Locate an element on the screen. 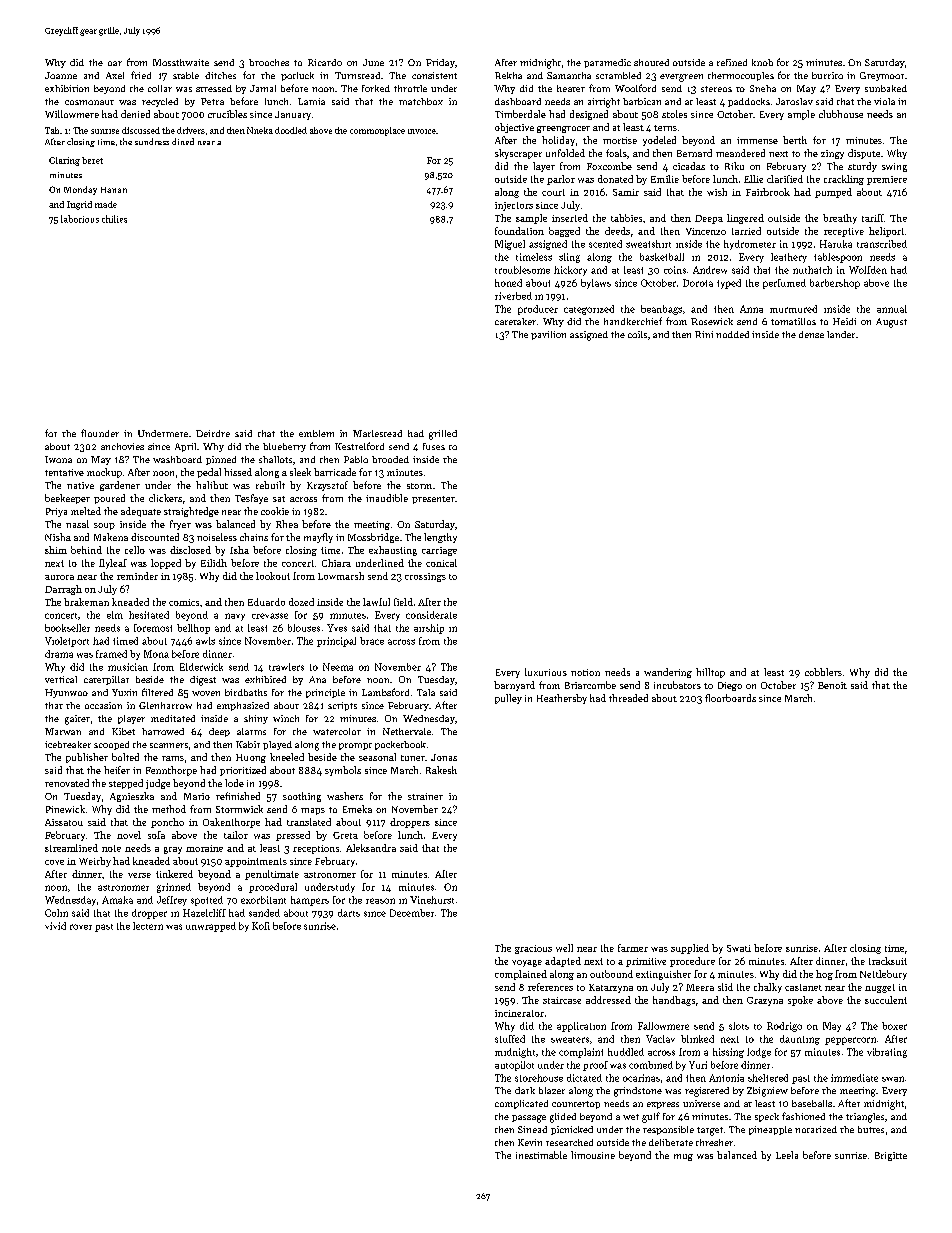  Mario is located at coordinates (197, 796).
